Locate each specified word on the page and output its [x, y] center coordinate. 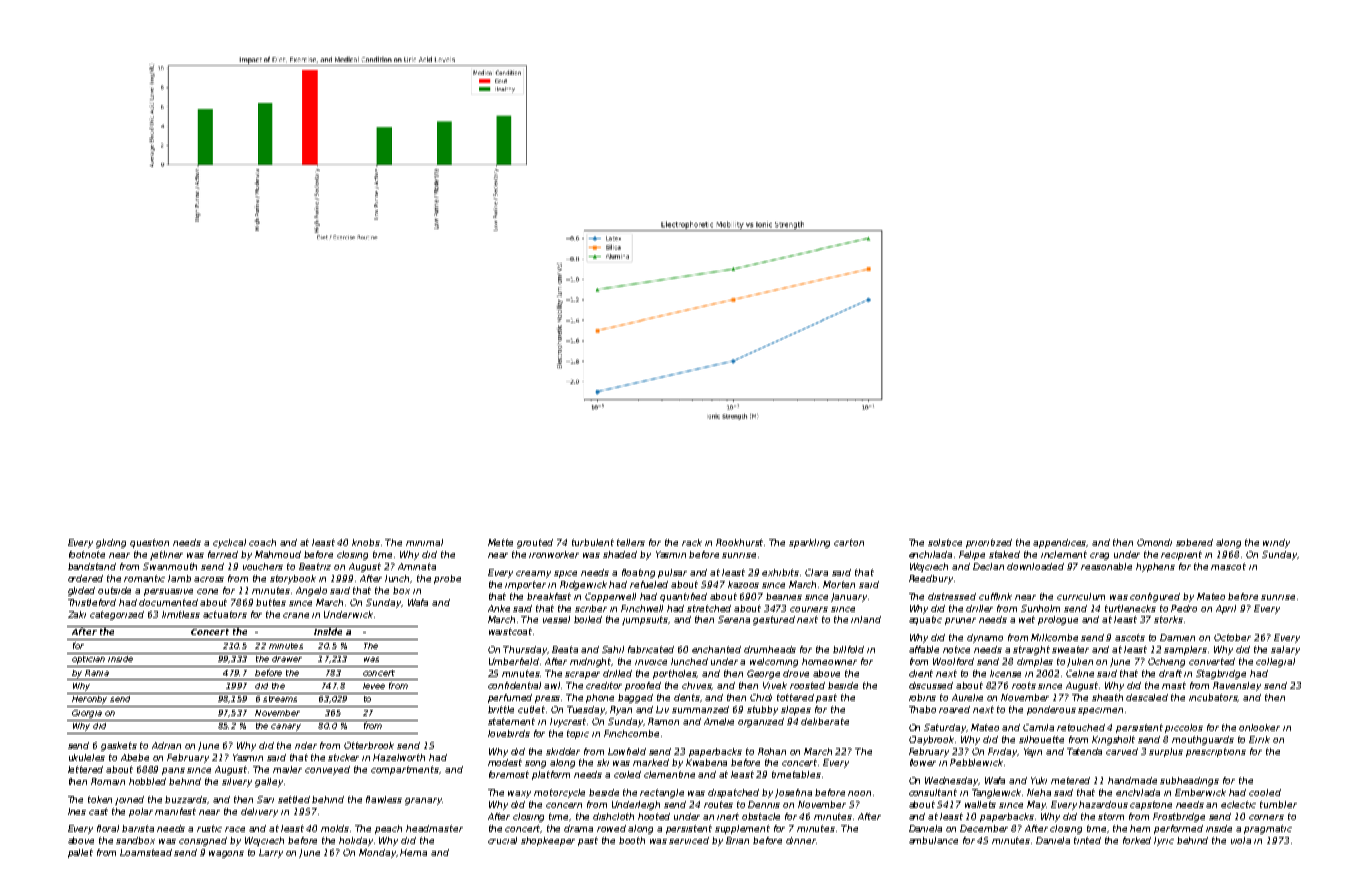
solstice [945, 542]
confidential [514, 685]
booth [632, 840]
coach [262, 542]
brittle [501, 709]
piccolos [1184, 728]
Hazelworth [399, 757]
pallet [80, 853]
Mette [500, 542]
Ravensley [1237, 686]
